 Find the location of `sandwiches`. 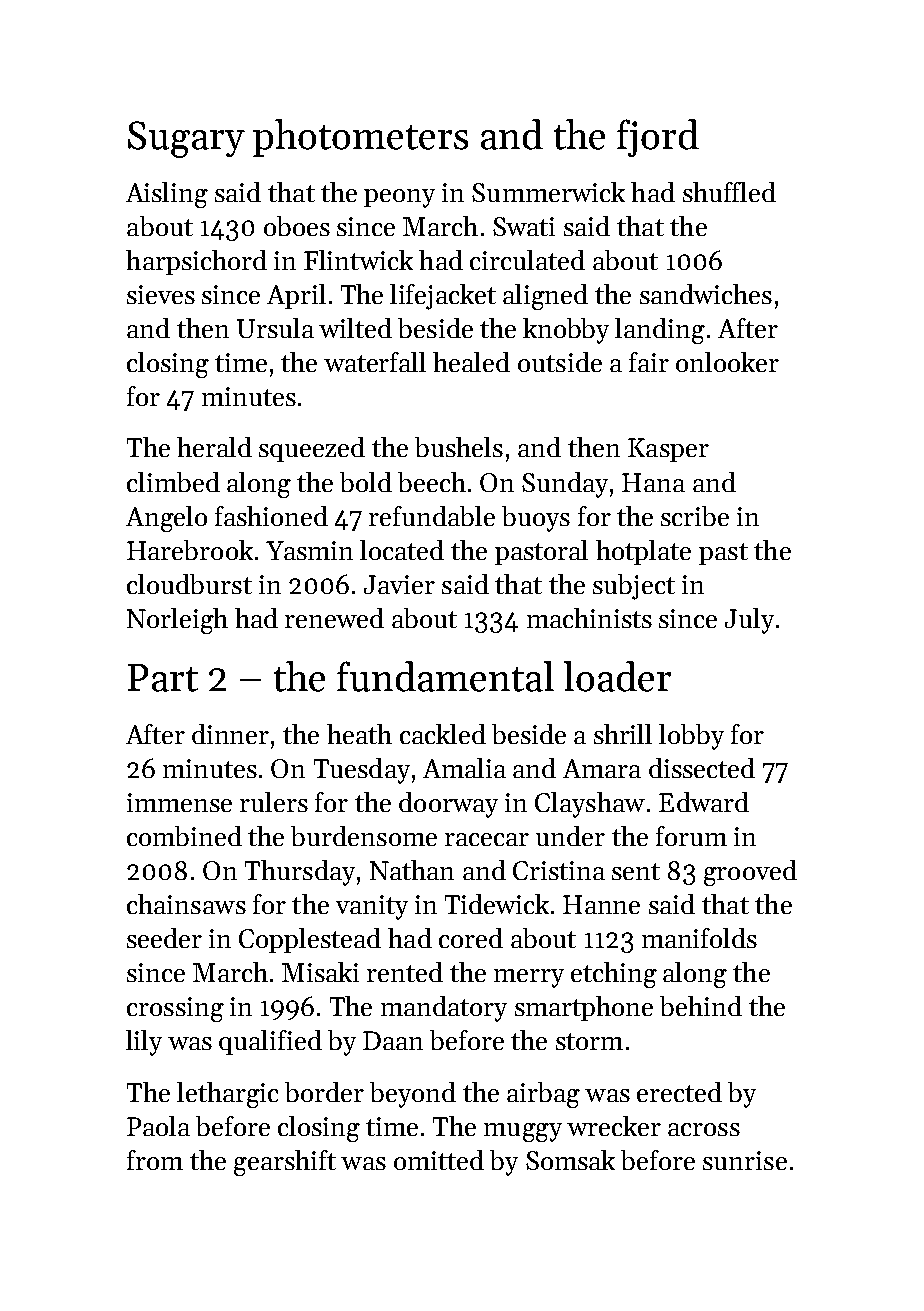

sandwiches is located at coordinates (706, 294).
